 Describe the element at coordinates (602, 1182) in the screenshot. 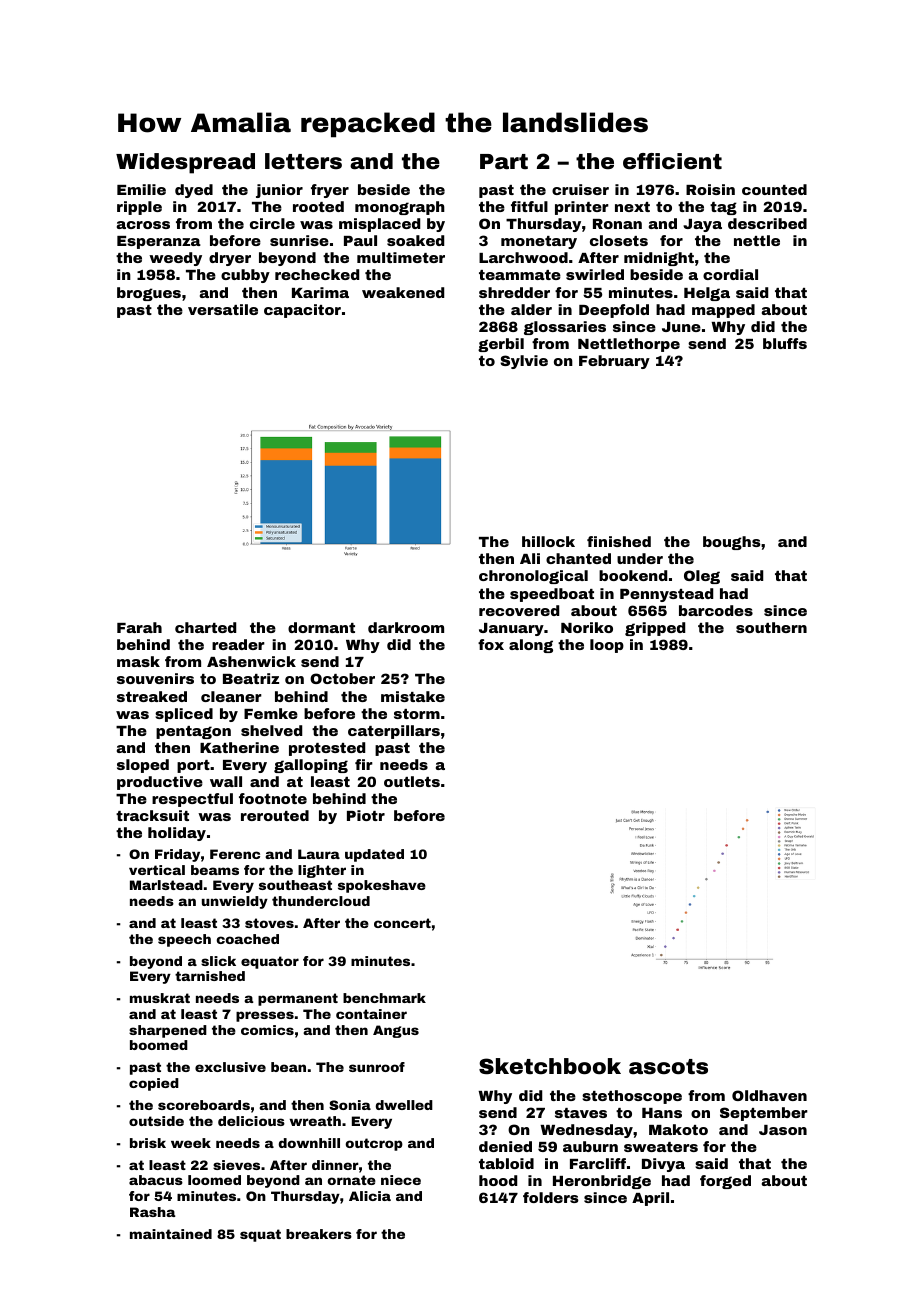

I see `Heronbridge` at that location.
